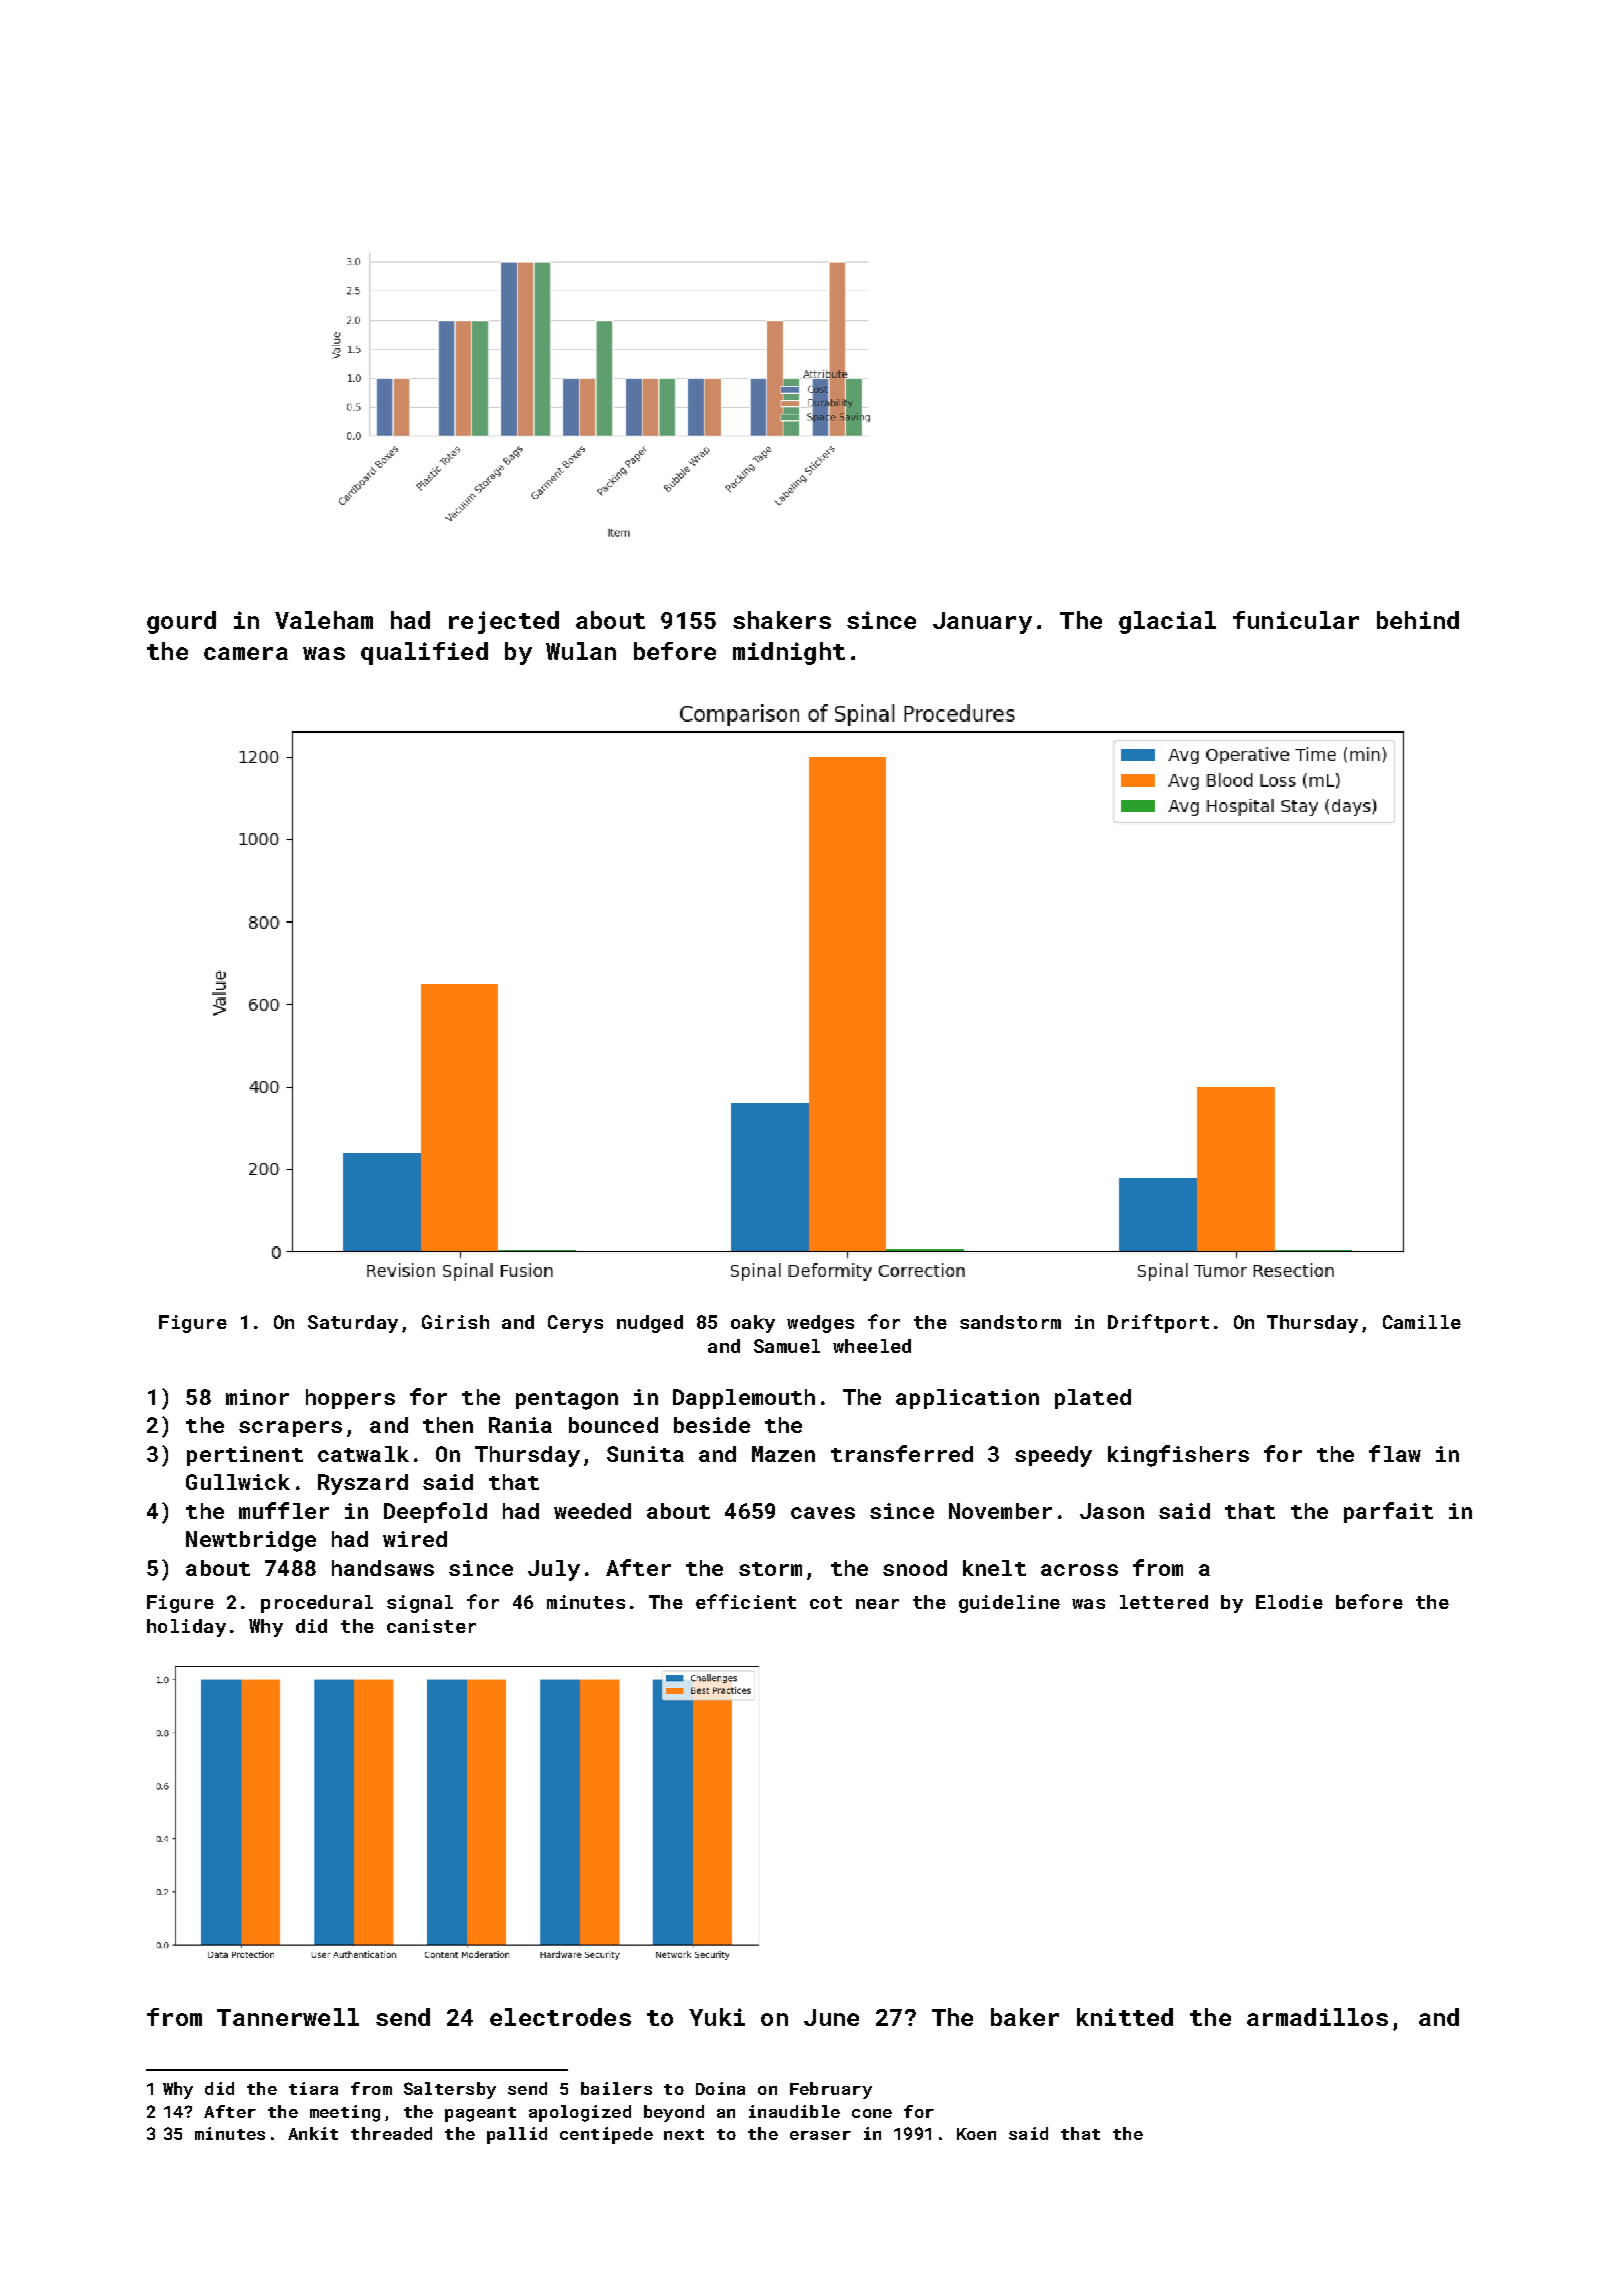 Image resolution: width=1620 pixels, height=2292 pixels. What do you see at coordinates (560, 2017) in the screenshot?
I see `electrodes` at bounding box center [560, 2017].
